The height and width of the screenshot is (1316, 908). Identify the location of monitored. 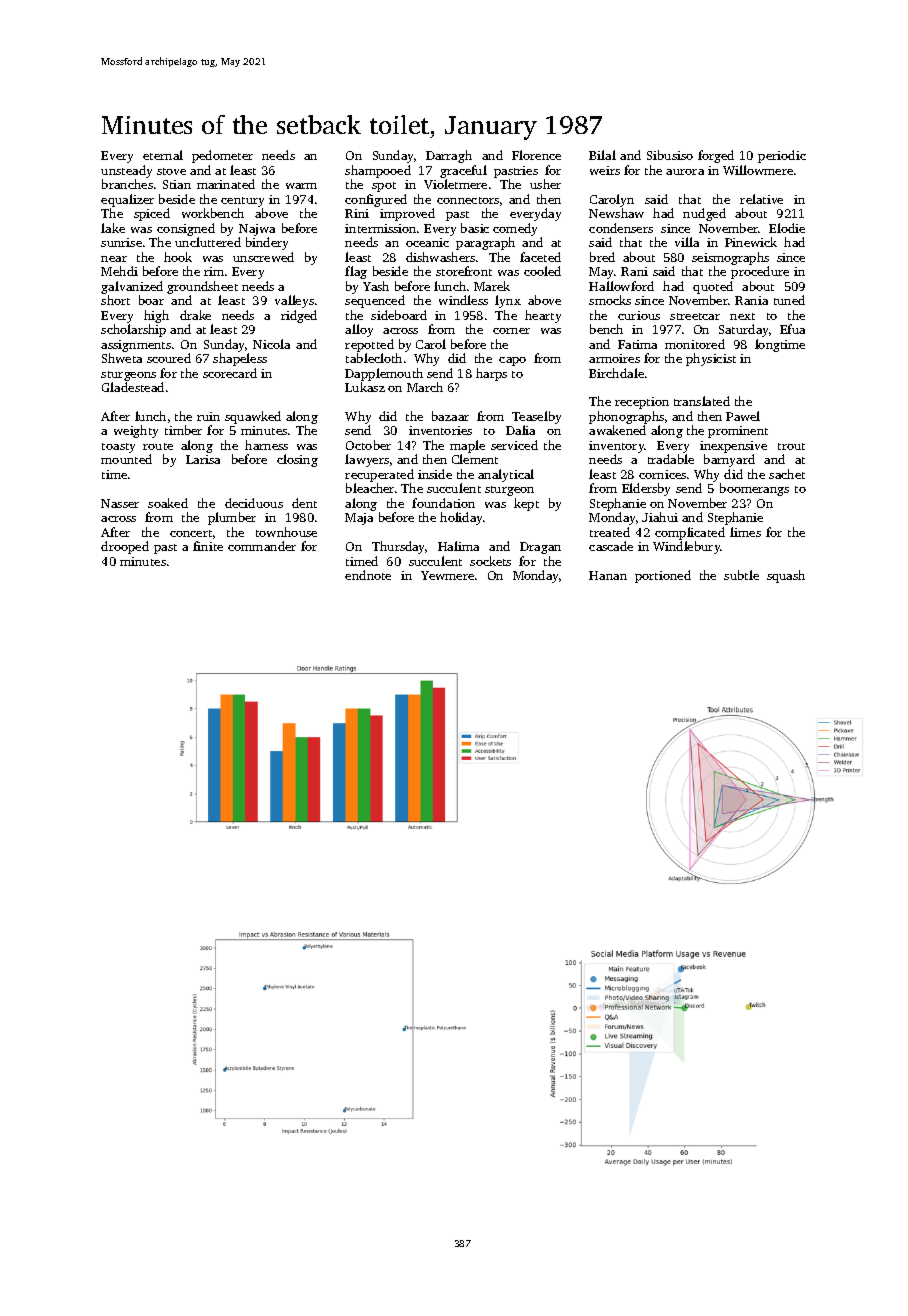
(695, 344).
